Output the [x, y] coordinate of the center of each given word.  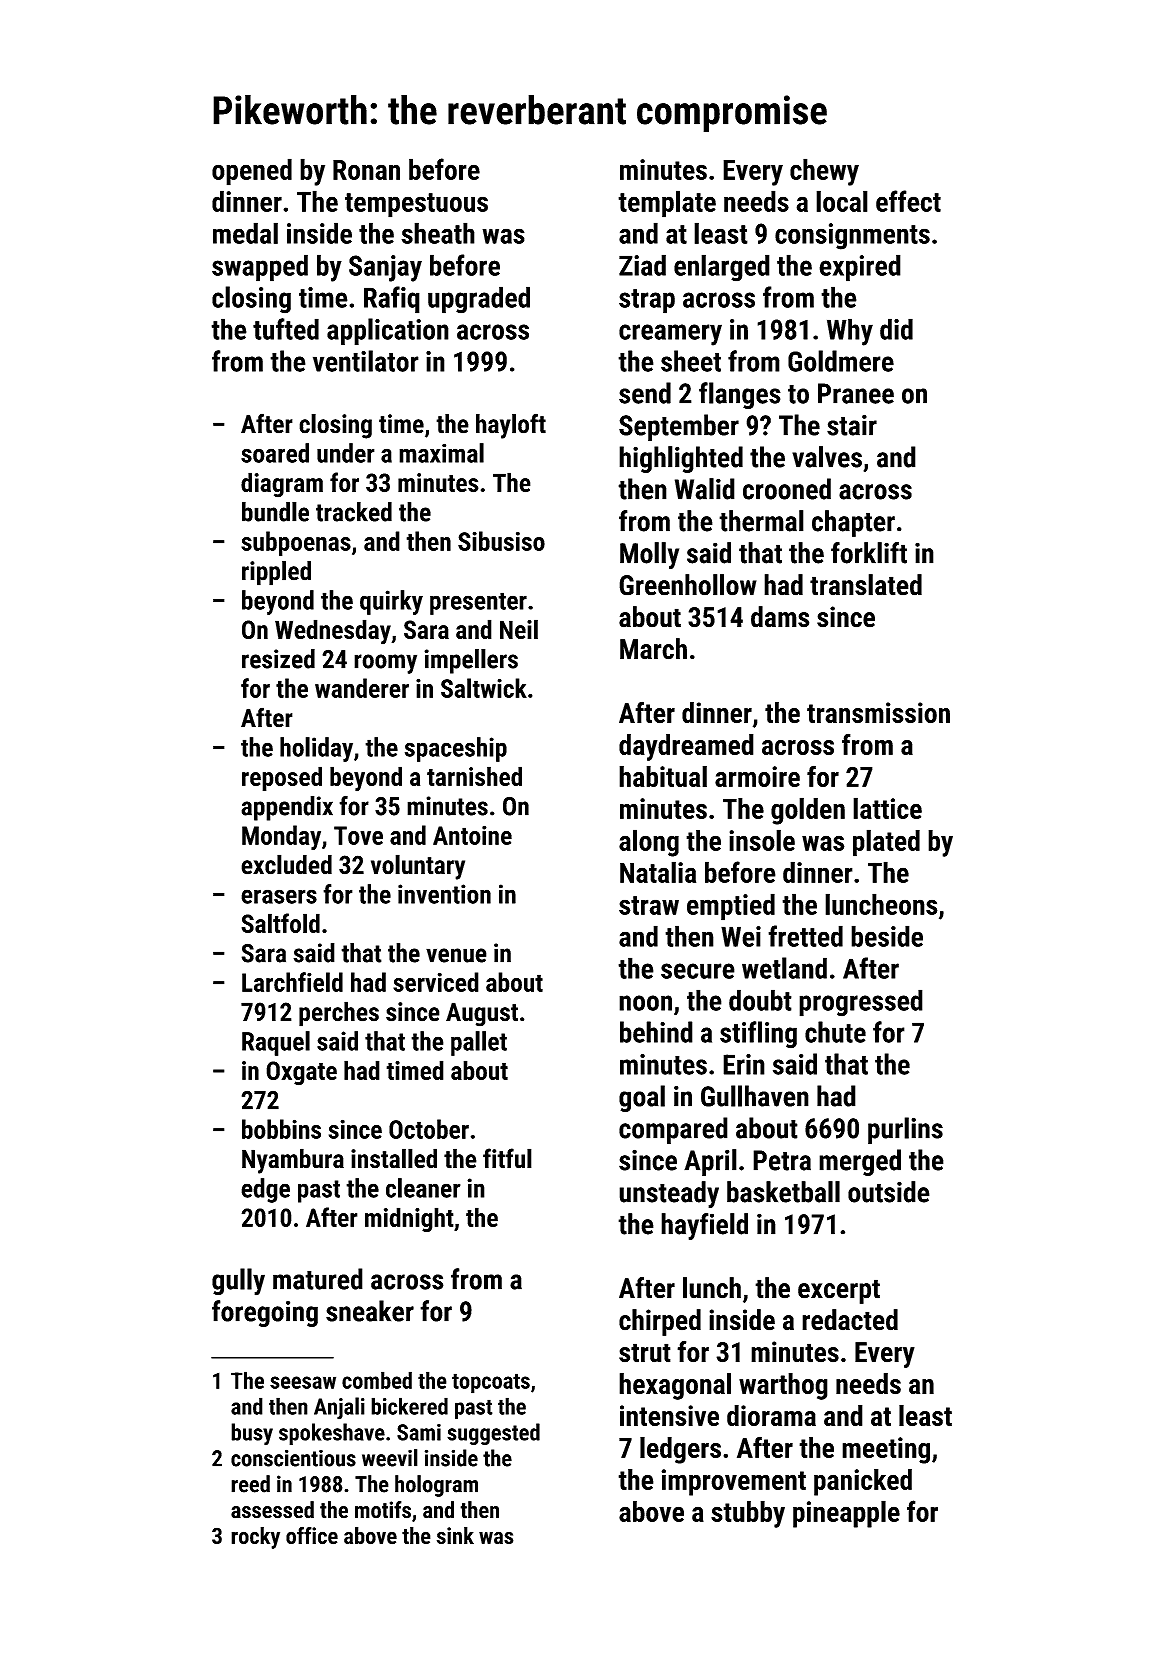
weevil [390, 1458]
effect [908, 201]
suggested [493, 1434]
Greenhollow [688, 585]
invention [444, 894]
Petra [782, 1160]
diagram [282, 485]
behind [656, 1032]
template [667, 204]
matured [318, 1279]
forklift [869, 553]
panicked [863, 1482]
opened [252, 172]
